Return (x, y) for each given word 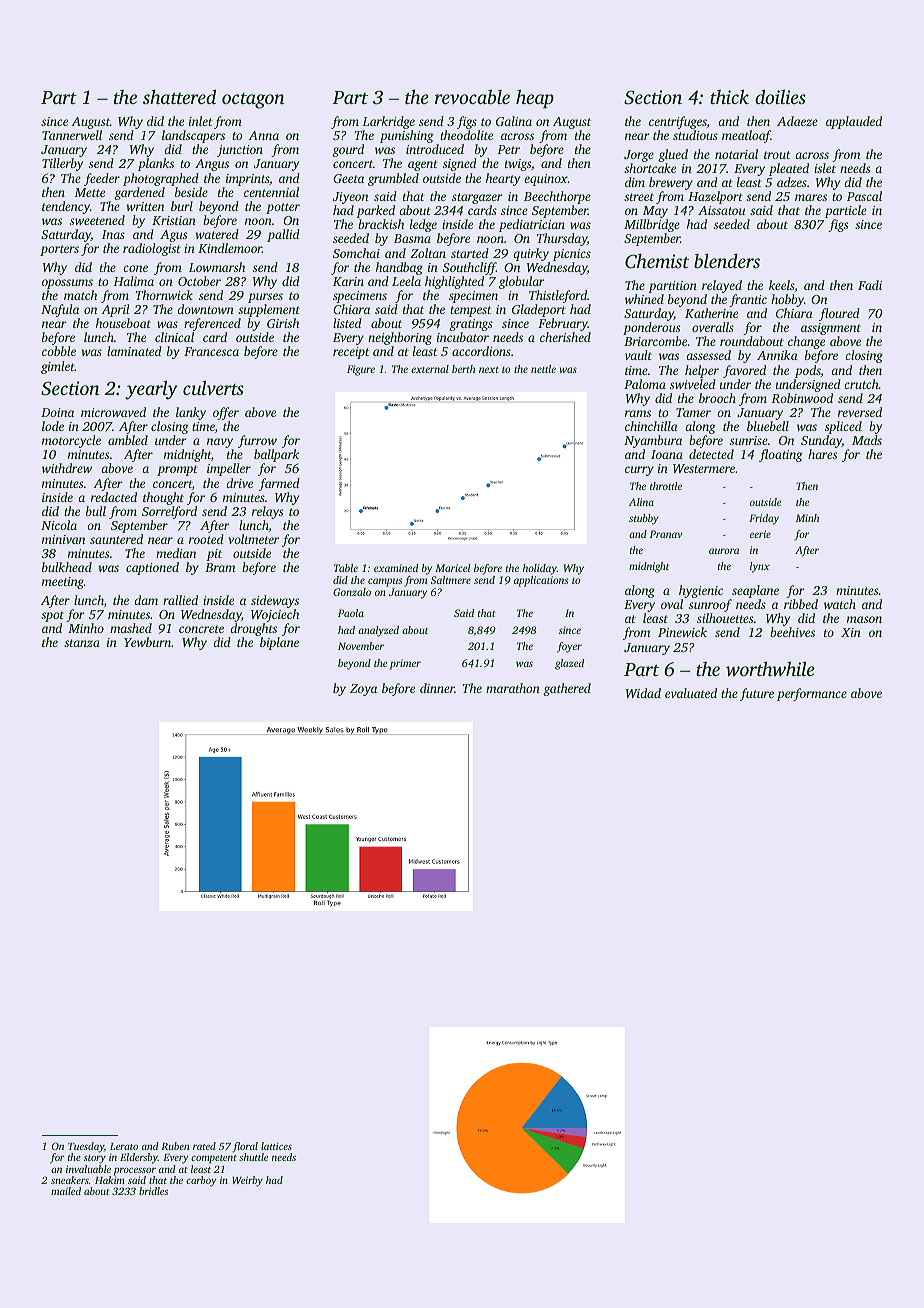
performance (812, 694)
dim (635, 182)
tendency (66, 207)
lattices (276, 1146)
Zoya (363, 690)
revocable (472, 96)
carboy (201, 1181)
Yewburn (147, 642)
